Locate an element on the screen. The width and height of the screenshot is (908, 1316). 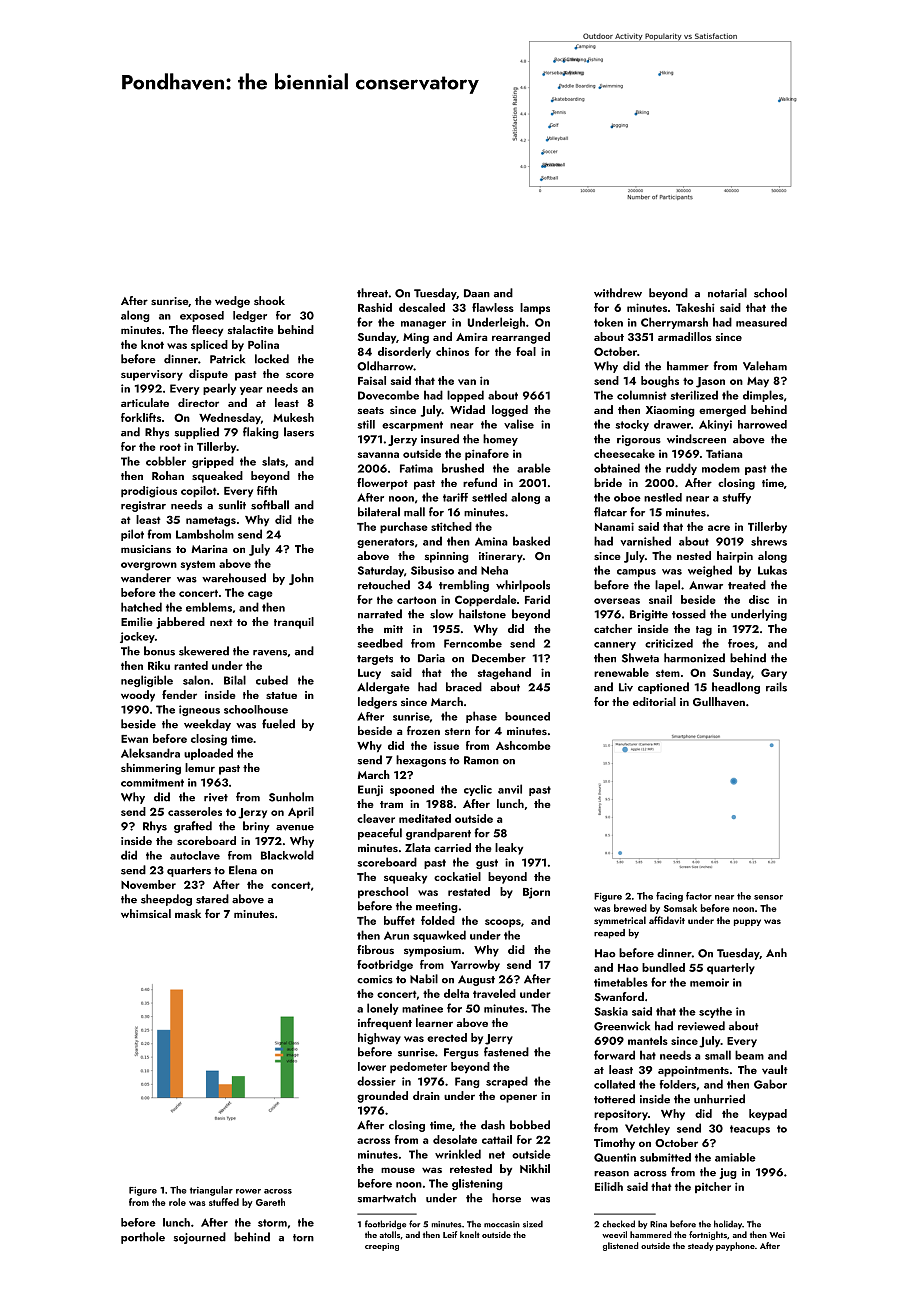
opener is located at coordinates (518, 1098).
